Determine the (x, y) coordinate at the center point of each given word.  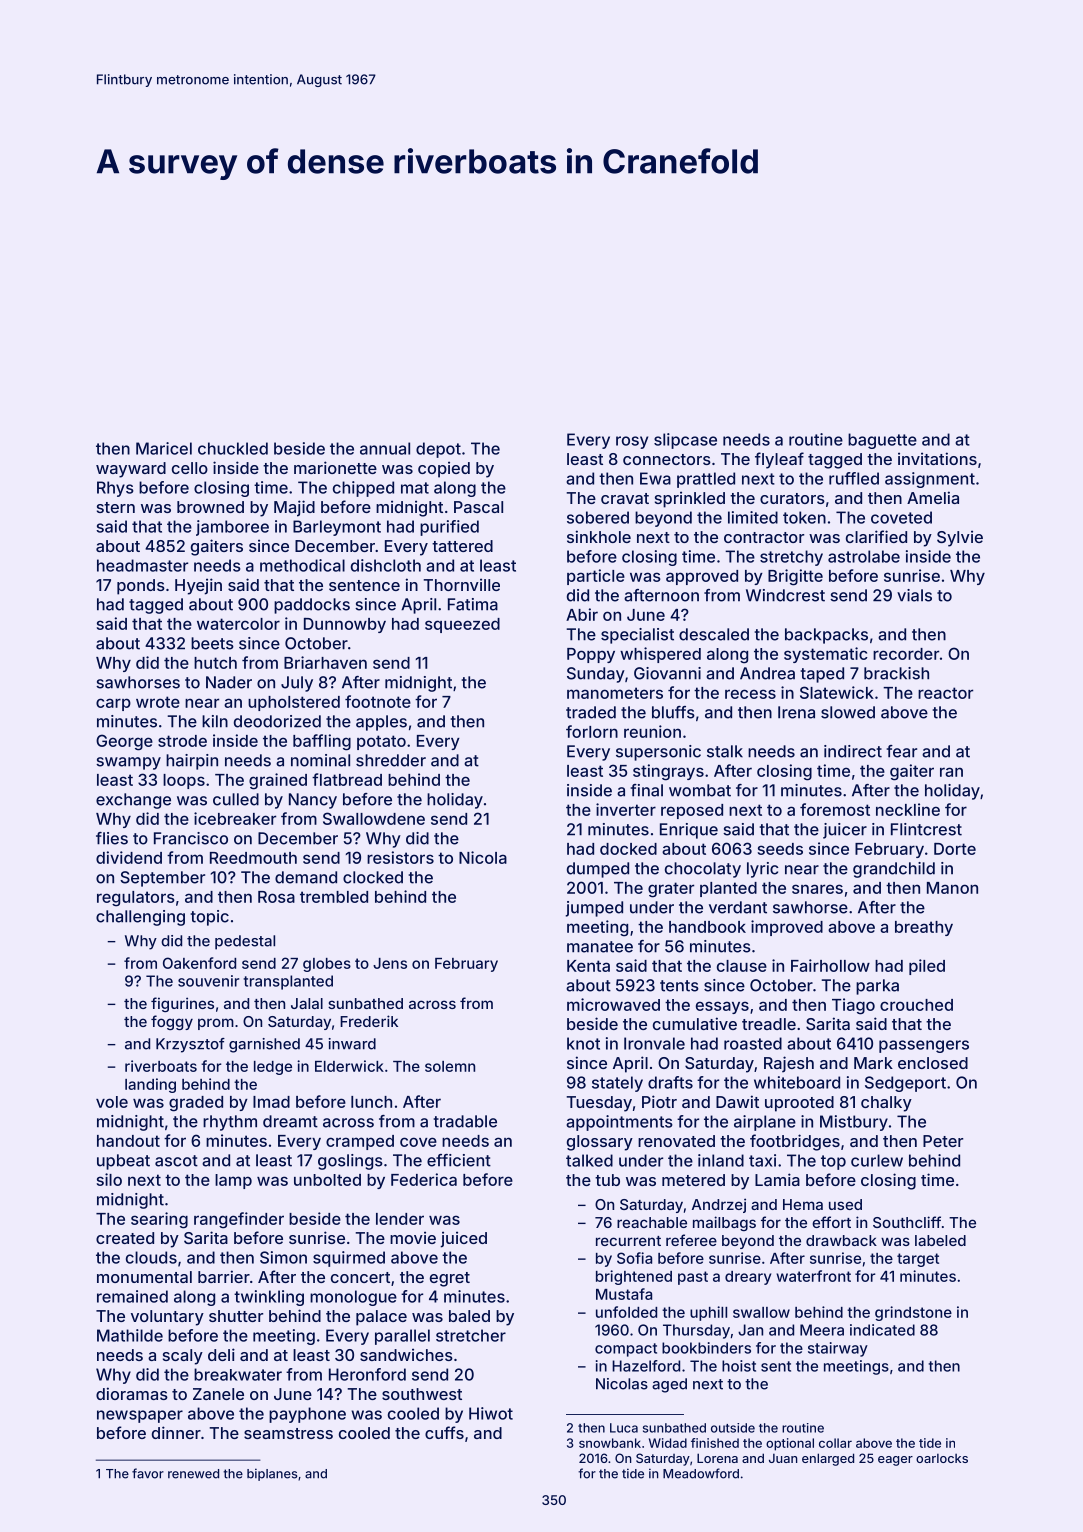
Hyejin (198, 586)
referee (691, 1240)
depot (438, 450)
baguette (882, 441)
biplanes (272, 1474)
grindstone (913, 1313)
